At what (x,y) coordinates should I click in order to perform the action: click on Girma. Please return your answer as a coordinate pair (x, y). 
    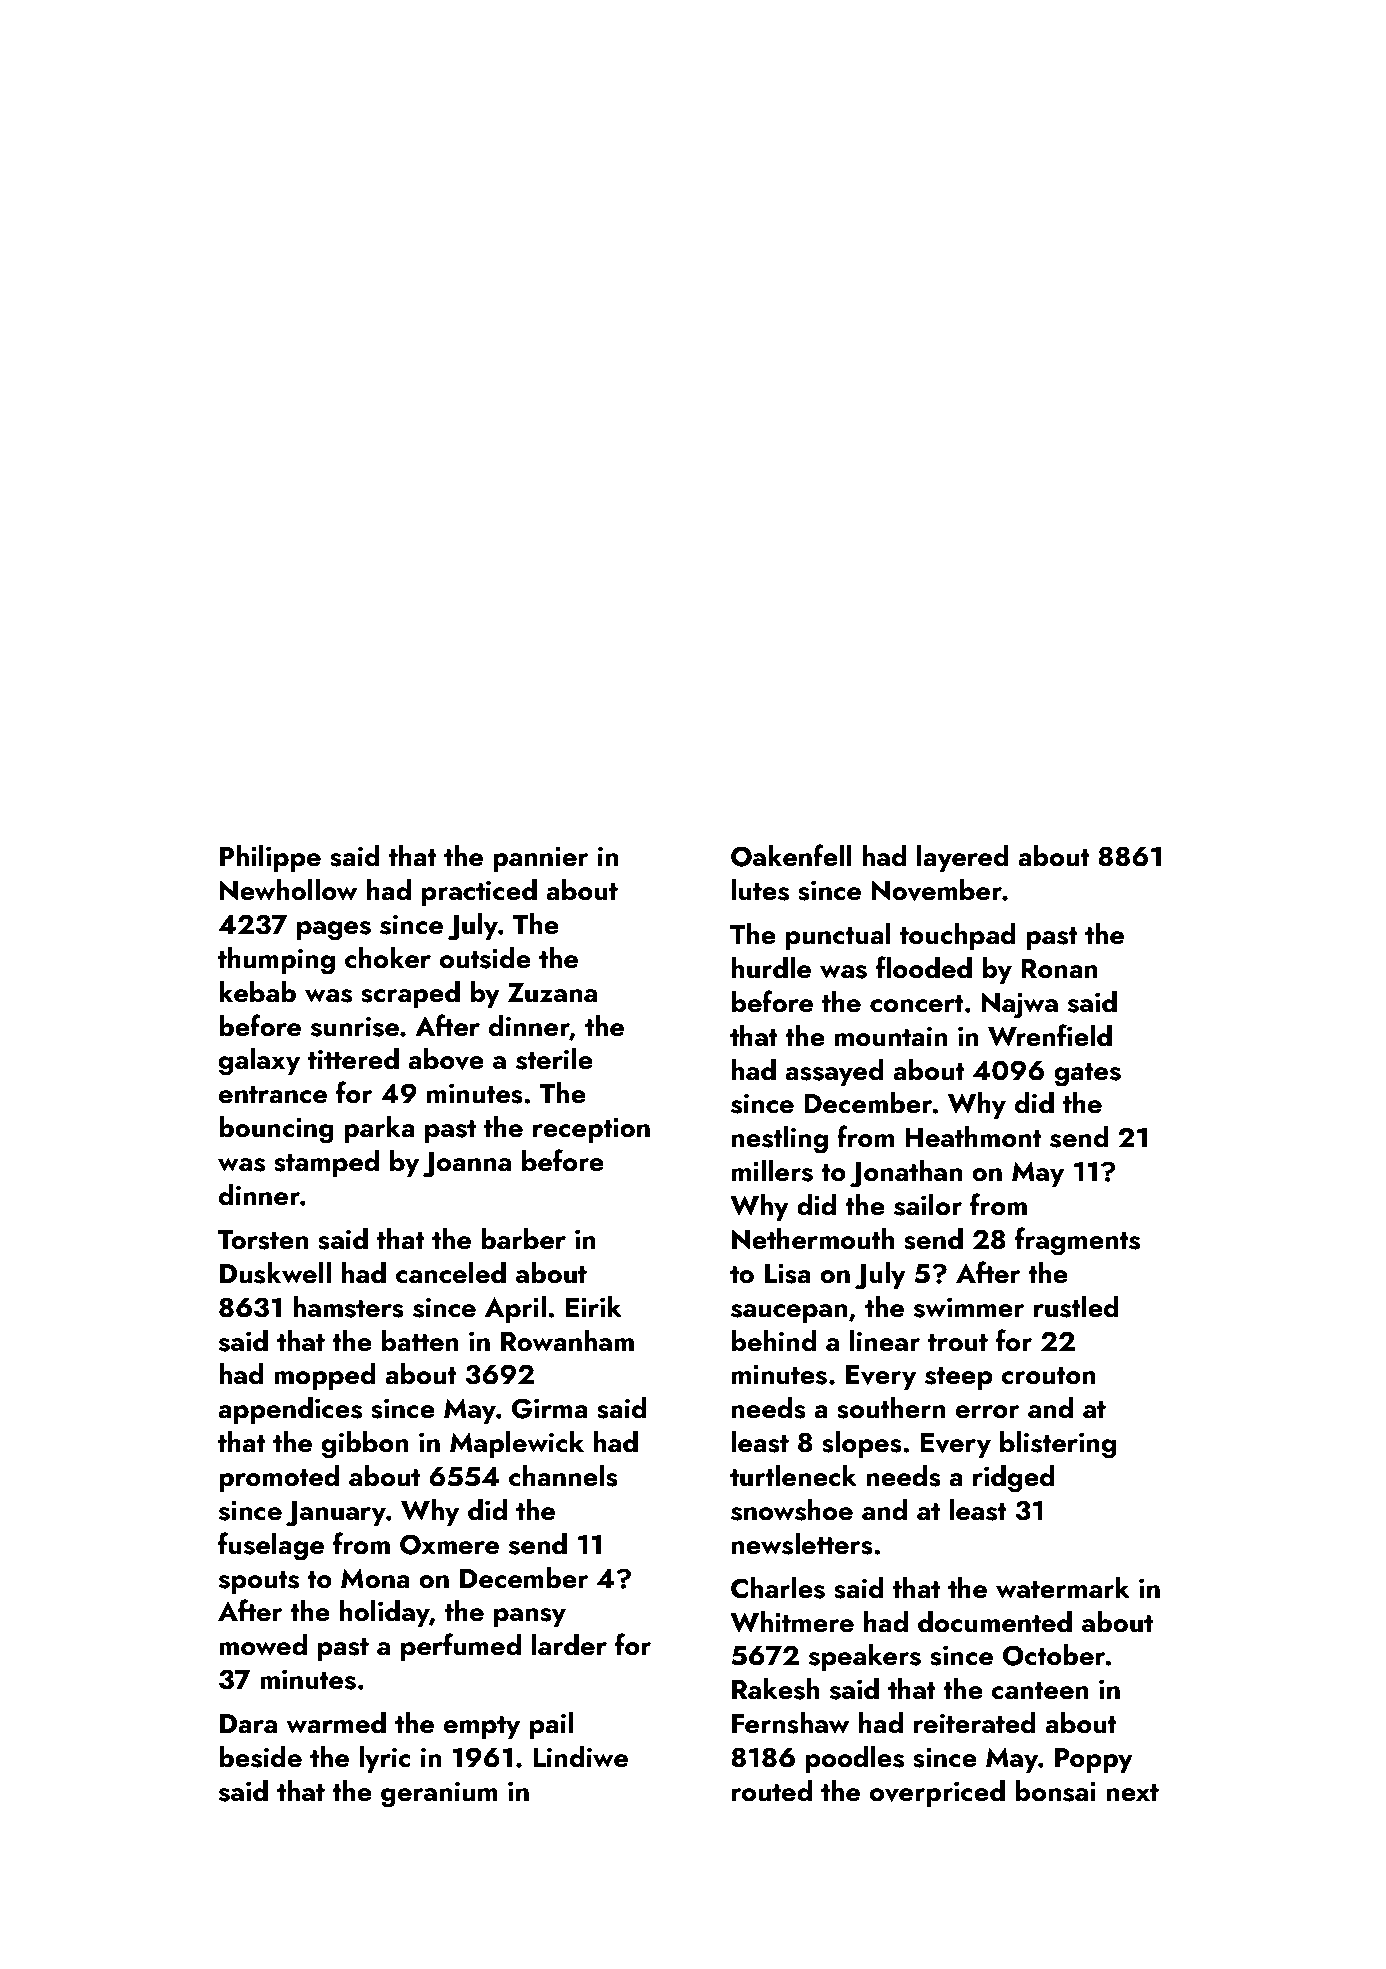
    Looking at the image, I should click on (549, 1408).
